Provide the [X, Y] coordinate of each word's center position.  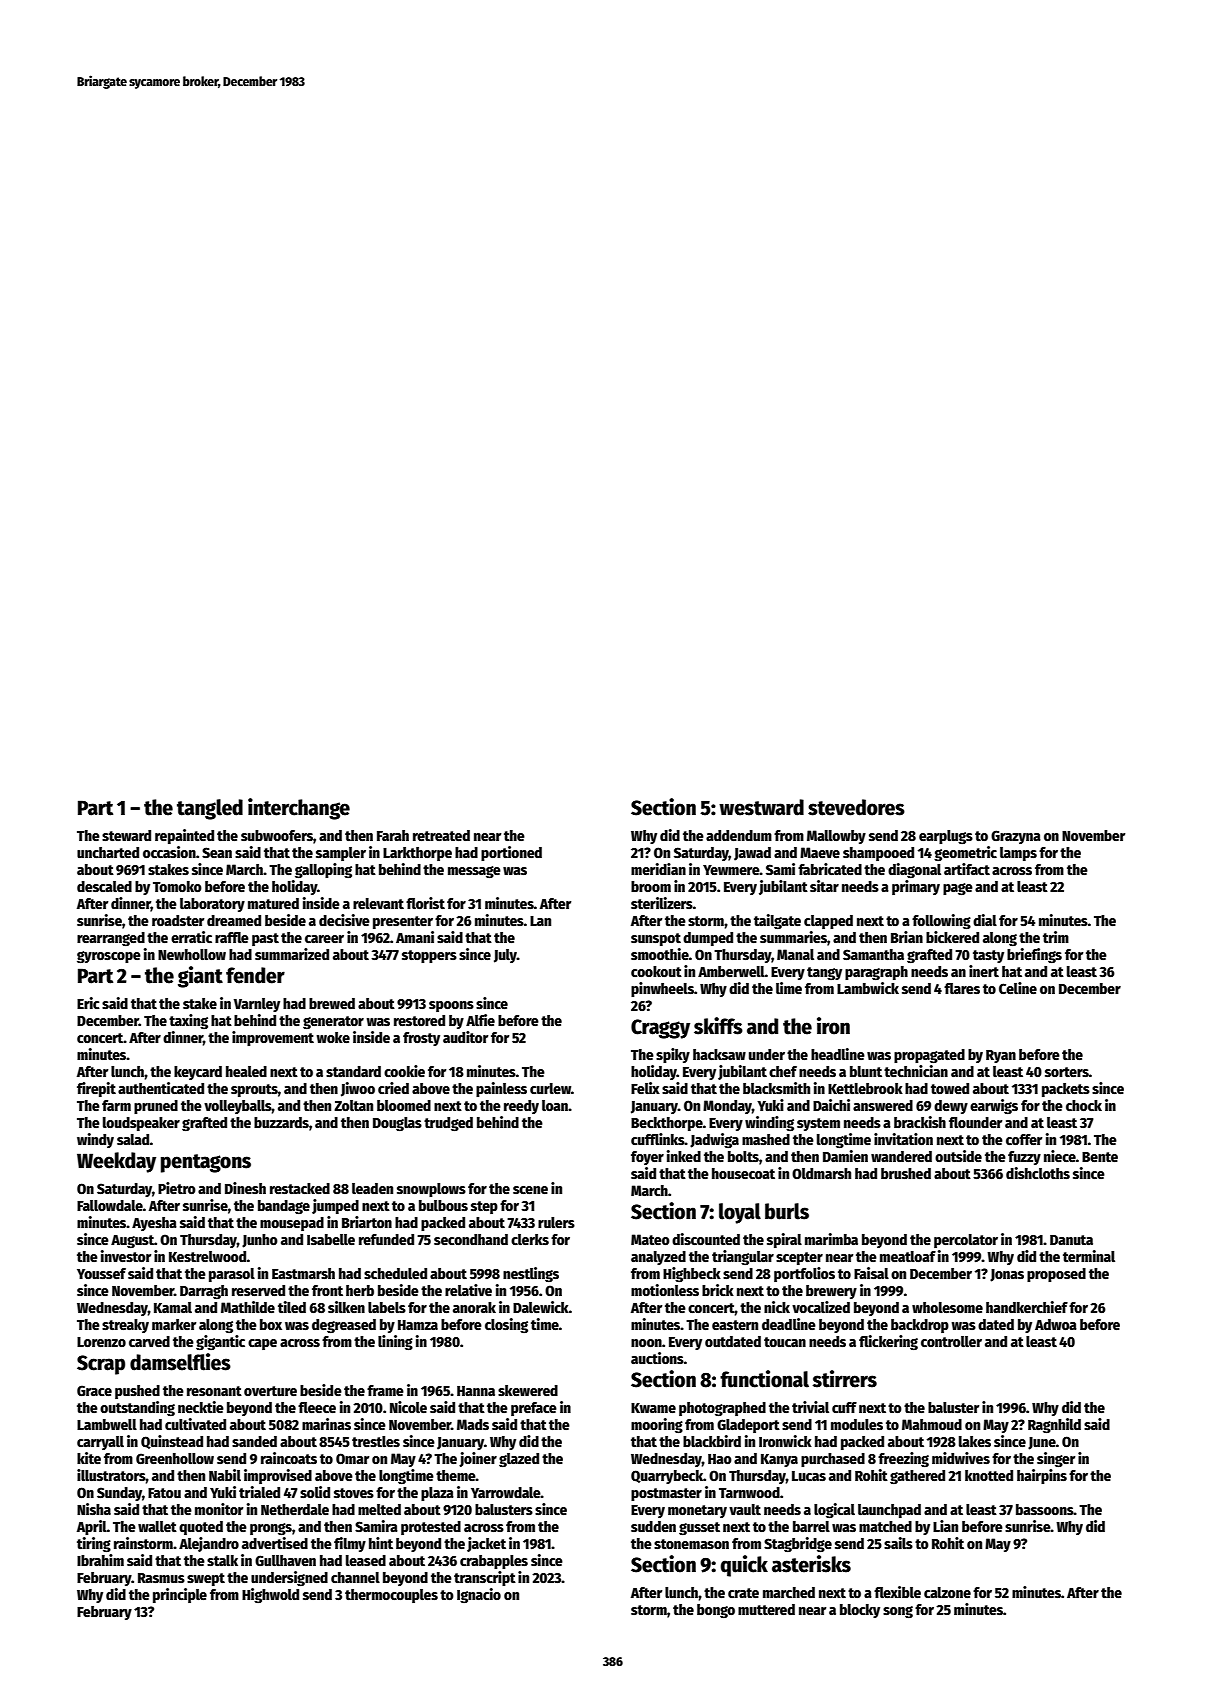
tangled [210, 809]
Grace [94, 1390]
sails [898, 1543]
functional [764, 1379]
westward [761, 807]
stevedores [856, 807]
